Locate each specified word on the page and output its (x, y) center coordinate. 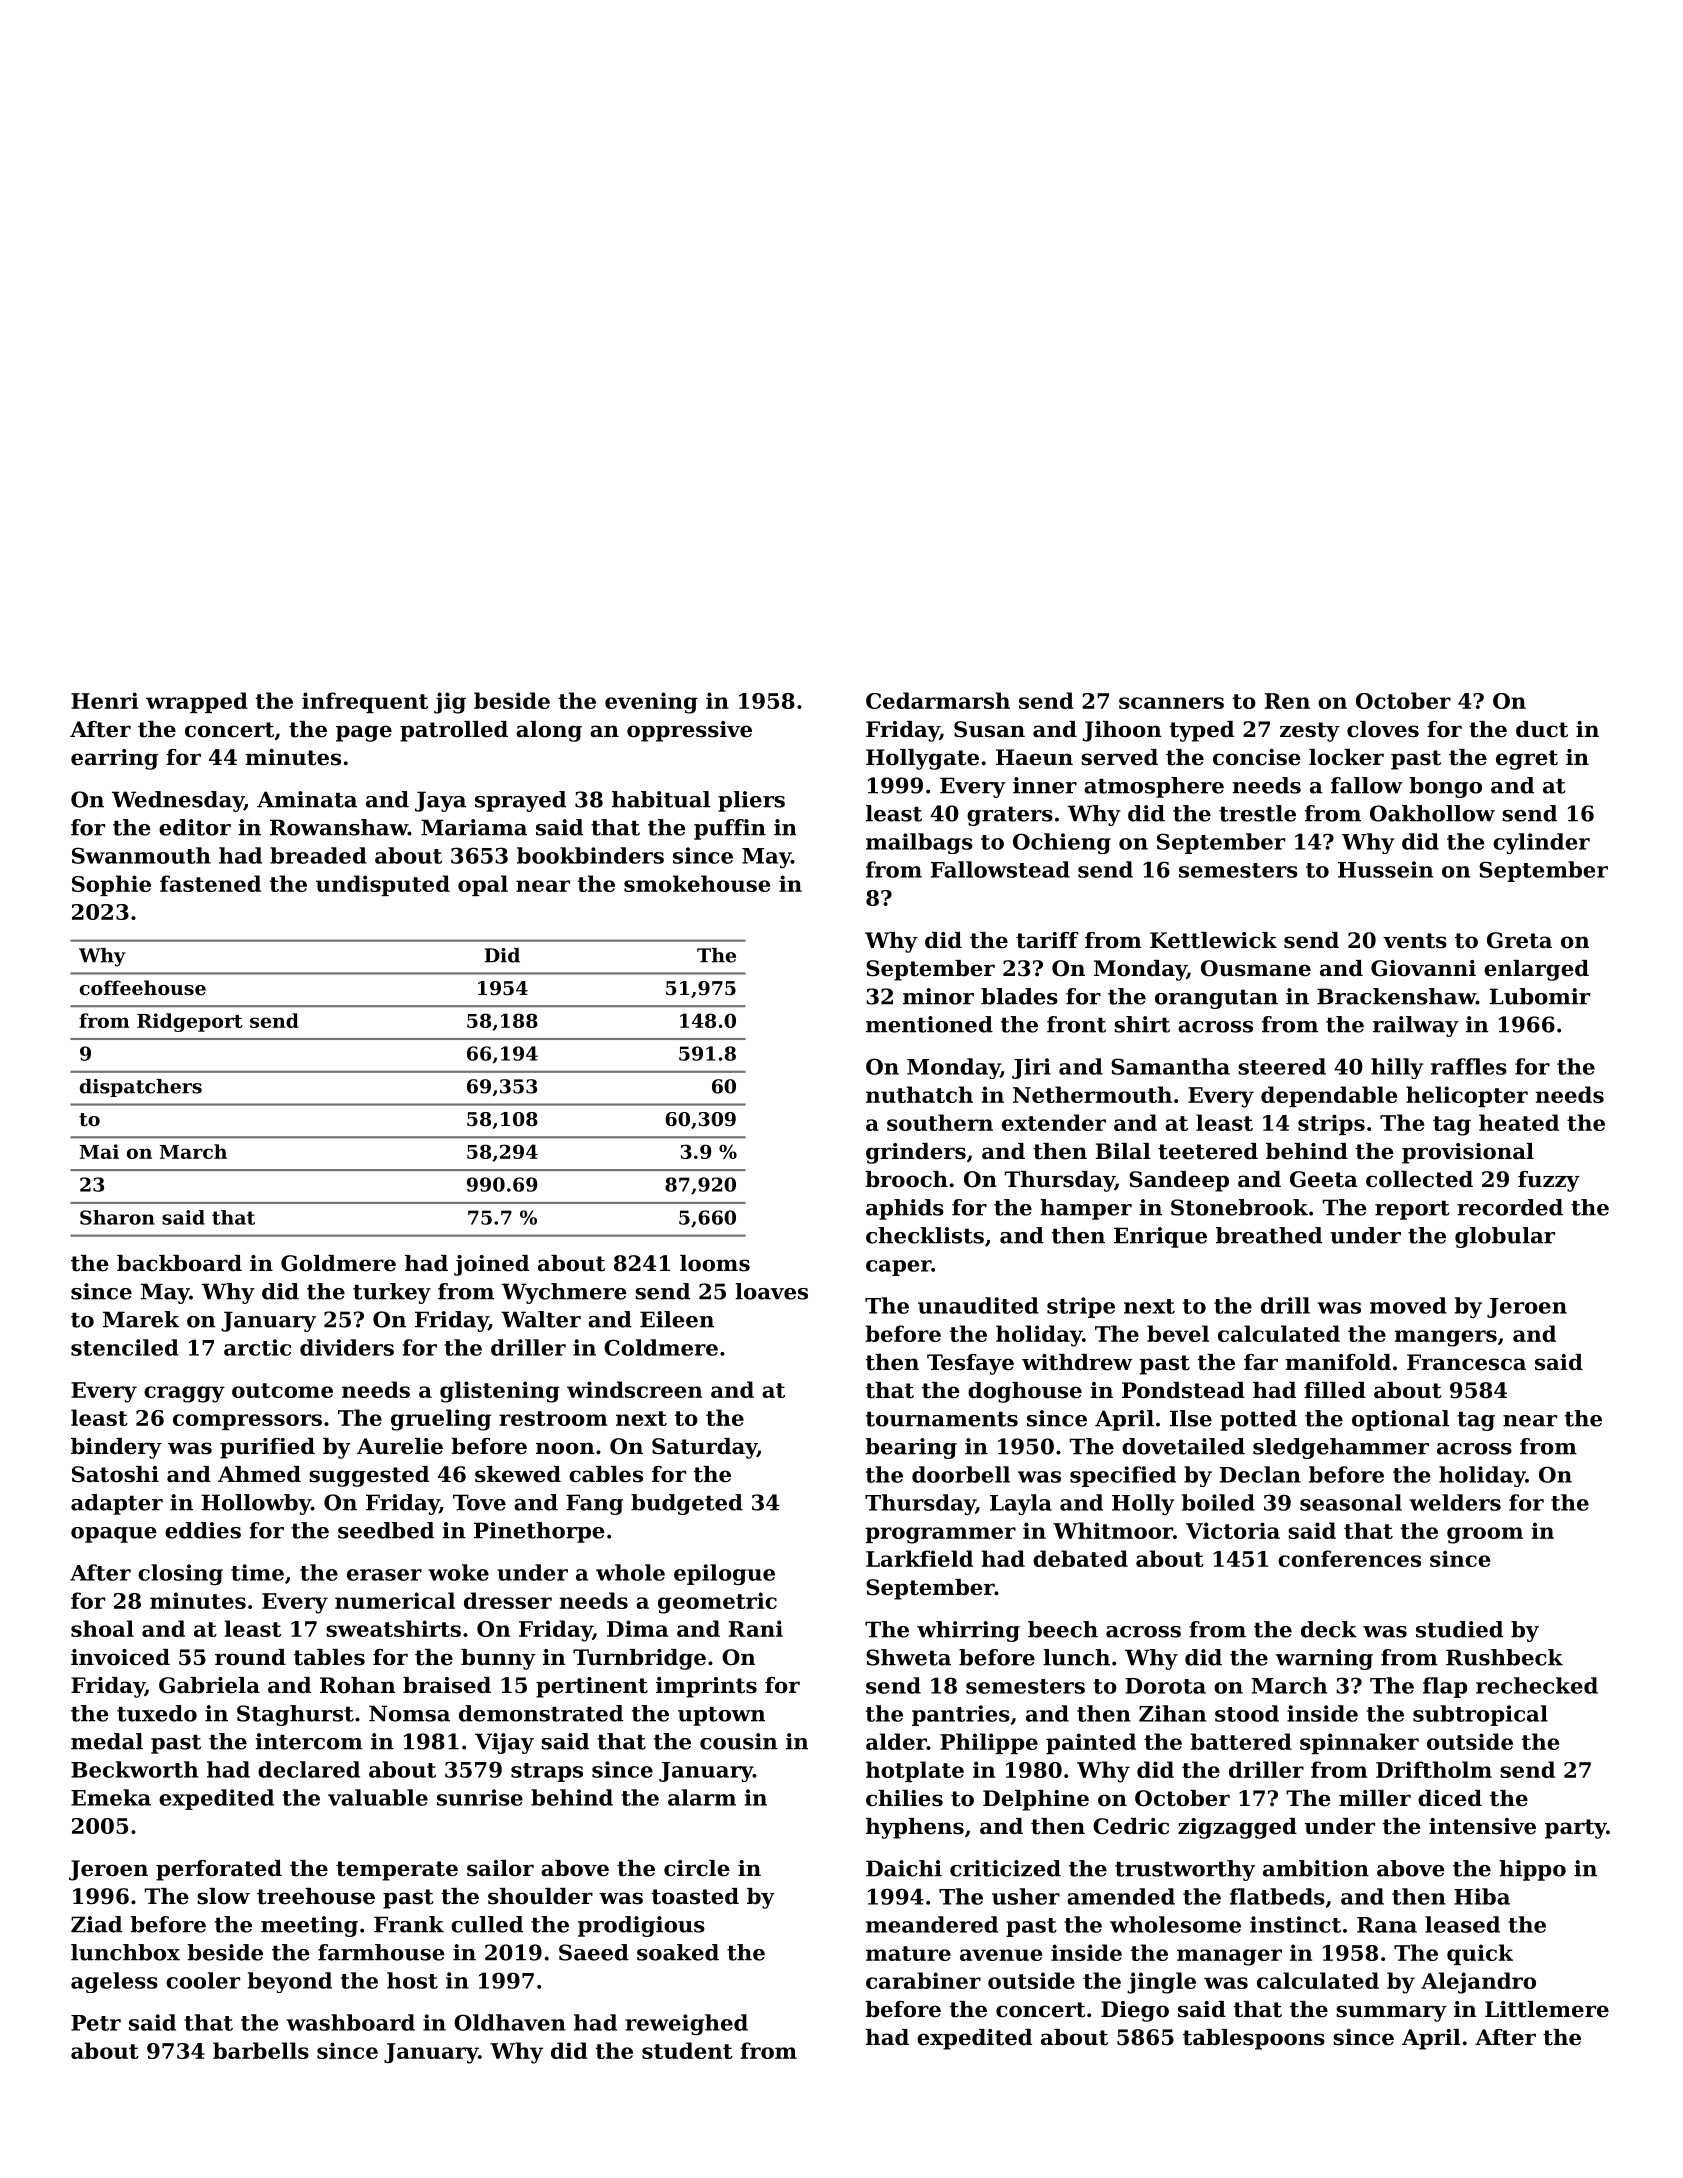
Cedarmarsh (938, 700)
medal (107, 1741)
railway (1416, 1026)
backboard (179, 1263)
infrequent (365, 702)
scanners (1171, 703)
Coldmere (661, 1347)
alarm (702, 1797)
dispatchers (141, 1088)
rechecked (1537, 1685)
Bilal (1123, 1151)
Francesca (1466, 1362)
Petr (96, 2023)
